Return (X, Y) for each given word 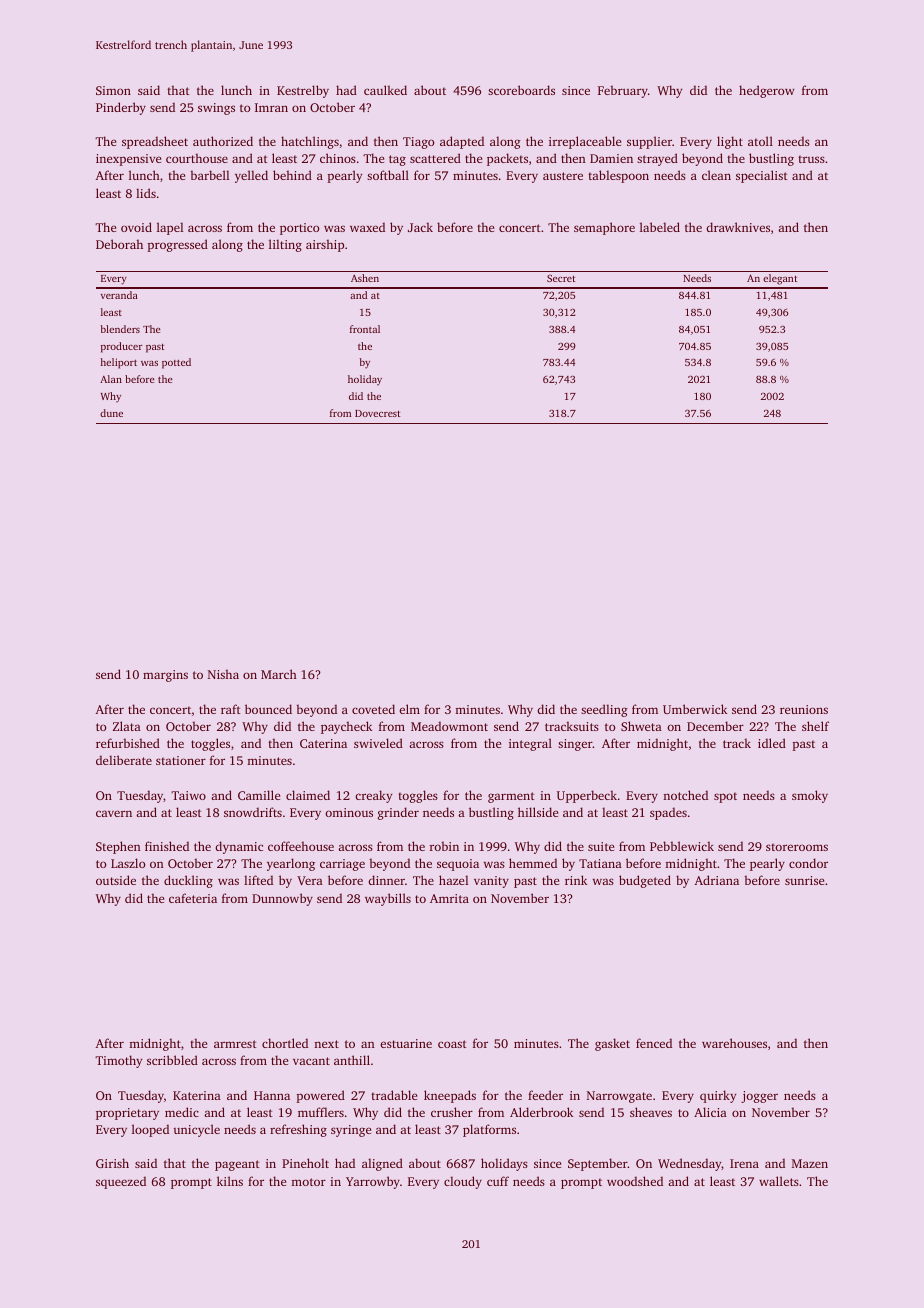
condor (808, 863)
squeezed (121, 1182)
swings (216, 109)
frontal (365, 329)
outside (116, 880)
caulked (385, 90)
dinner (386, 880)
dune (111, 413)
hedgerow (766, 91)
